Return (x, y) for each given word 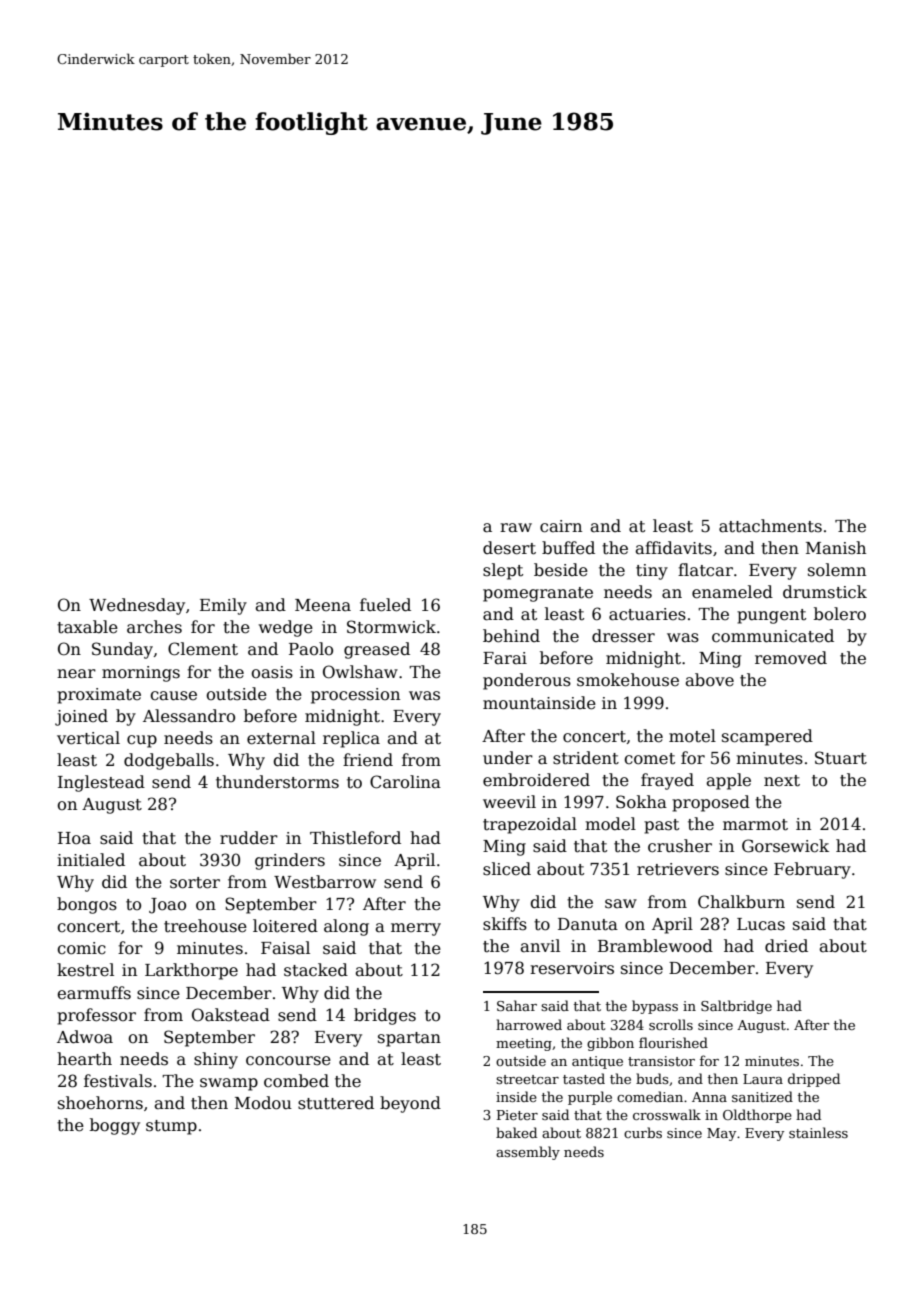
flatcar (705, 570)
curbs (643, 1132)
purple (590, 1098)
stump (171, 1127)
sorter (195, 883)
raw (516, 527)
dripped (814, 1080)
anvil (540, 945)
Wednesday (137, 606)
